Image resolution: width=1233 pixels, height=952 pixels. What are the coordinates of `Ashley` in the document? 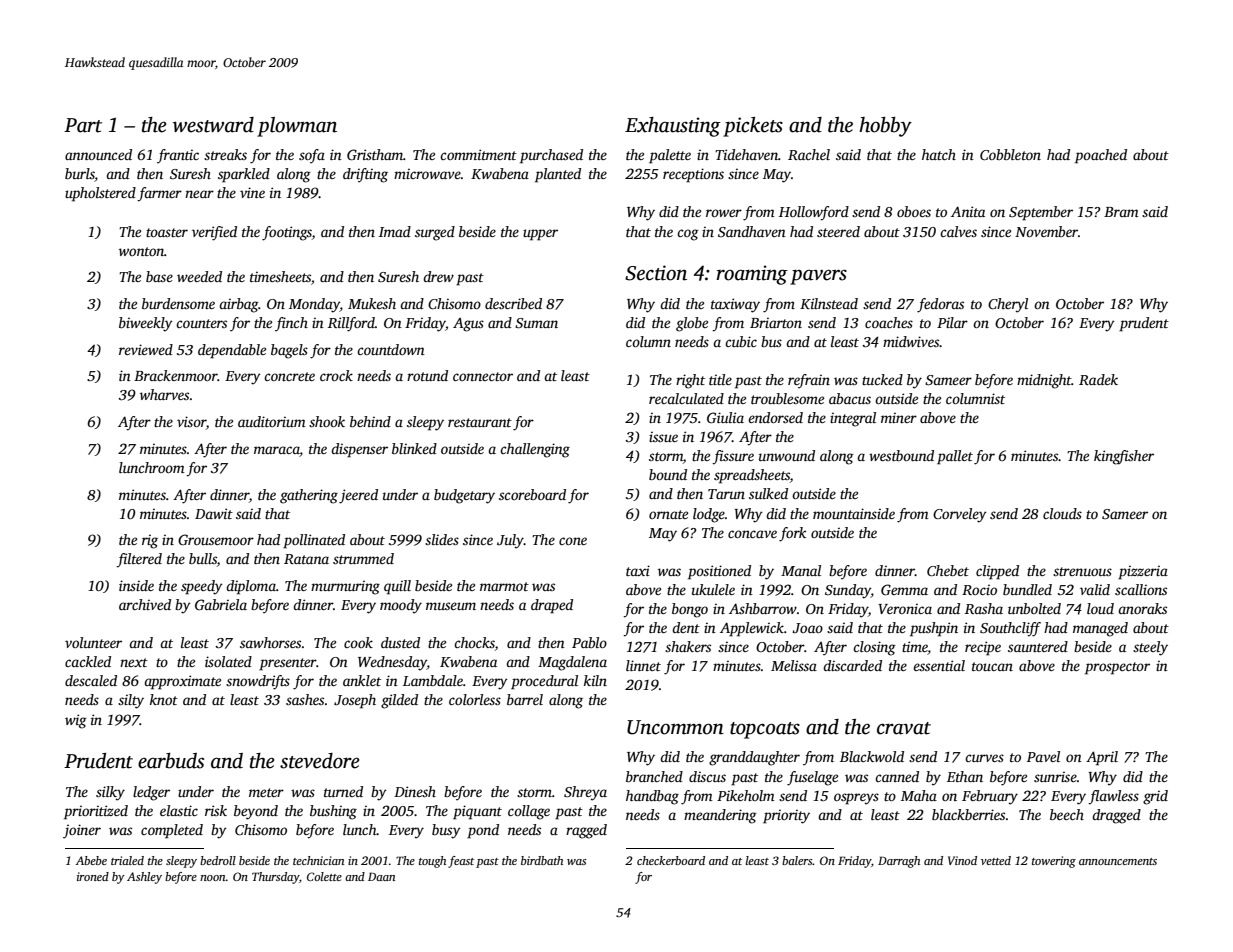 It's located at (144, 878).
